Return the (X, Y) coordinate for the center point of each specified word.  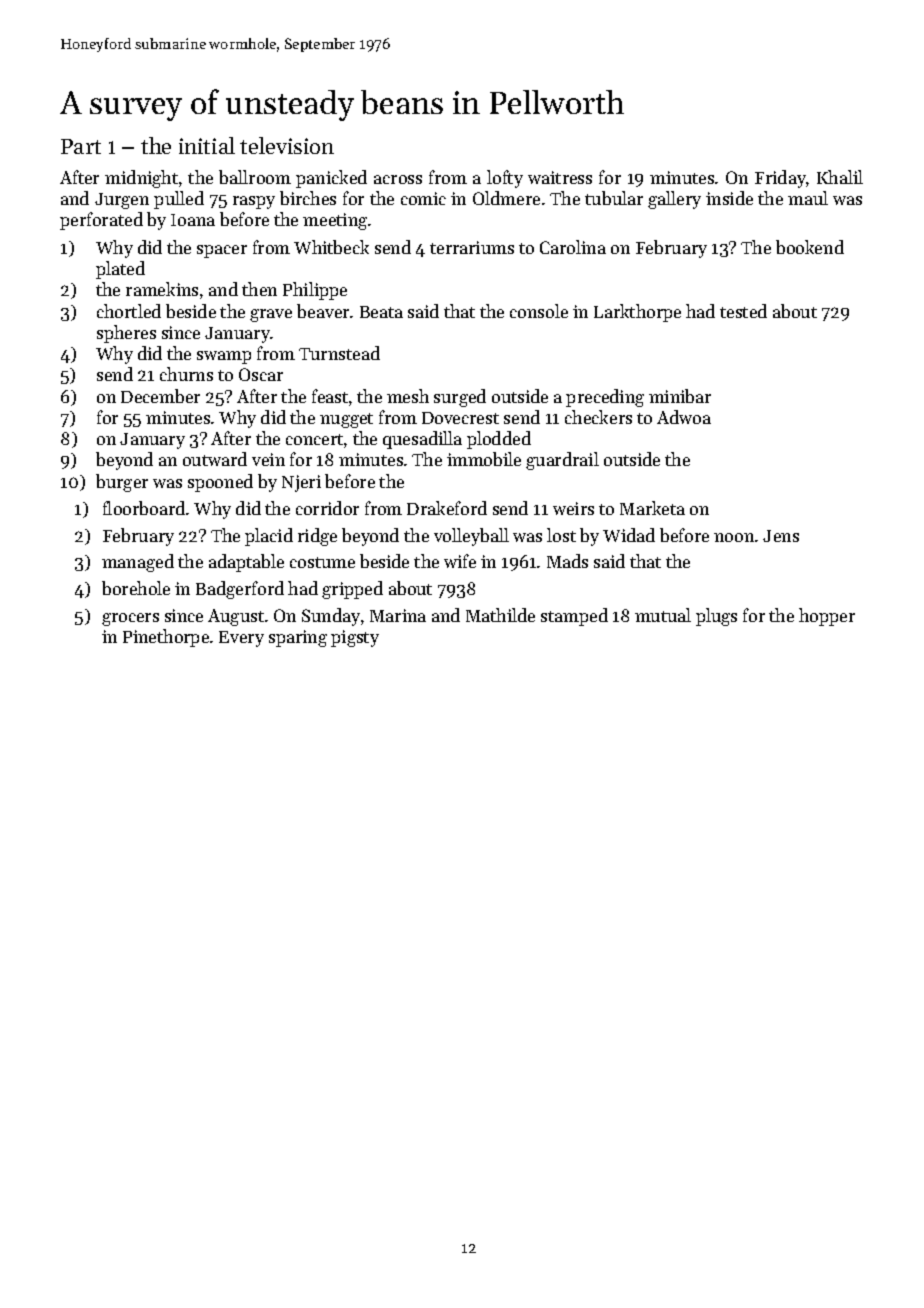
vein (268, 459)
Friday (781, 179)
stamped (574, 617)
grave (271, 315)
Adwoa (684, 417)
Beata (381, 312)
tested (743, 311)
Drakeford (447, 508)
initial (207, 145)
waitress (560, 177)
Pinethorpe (166, 638)
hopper (827, 617)
